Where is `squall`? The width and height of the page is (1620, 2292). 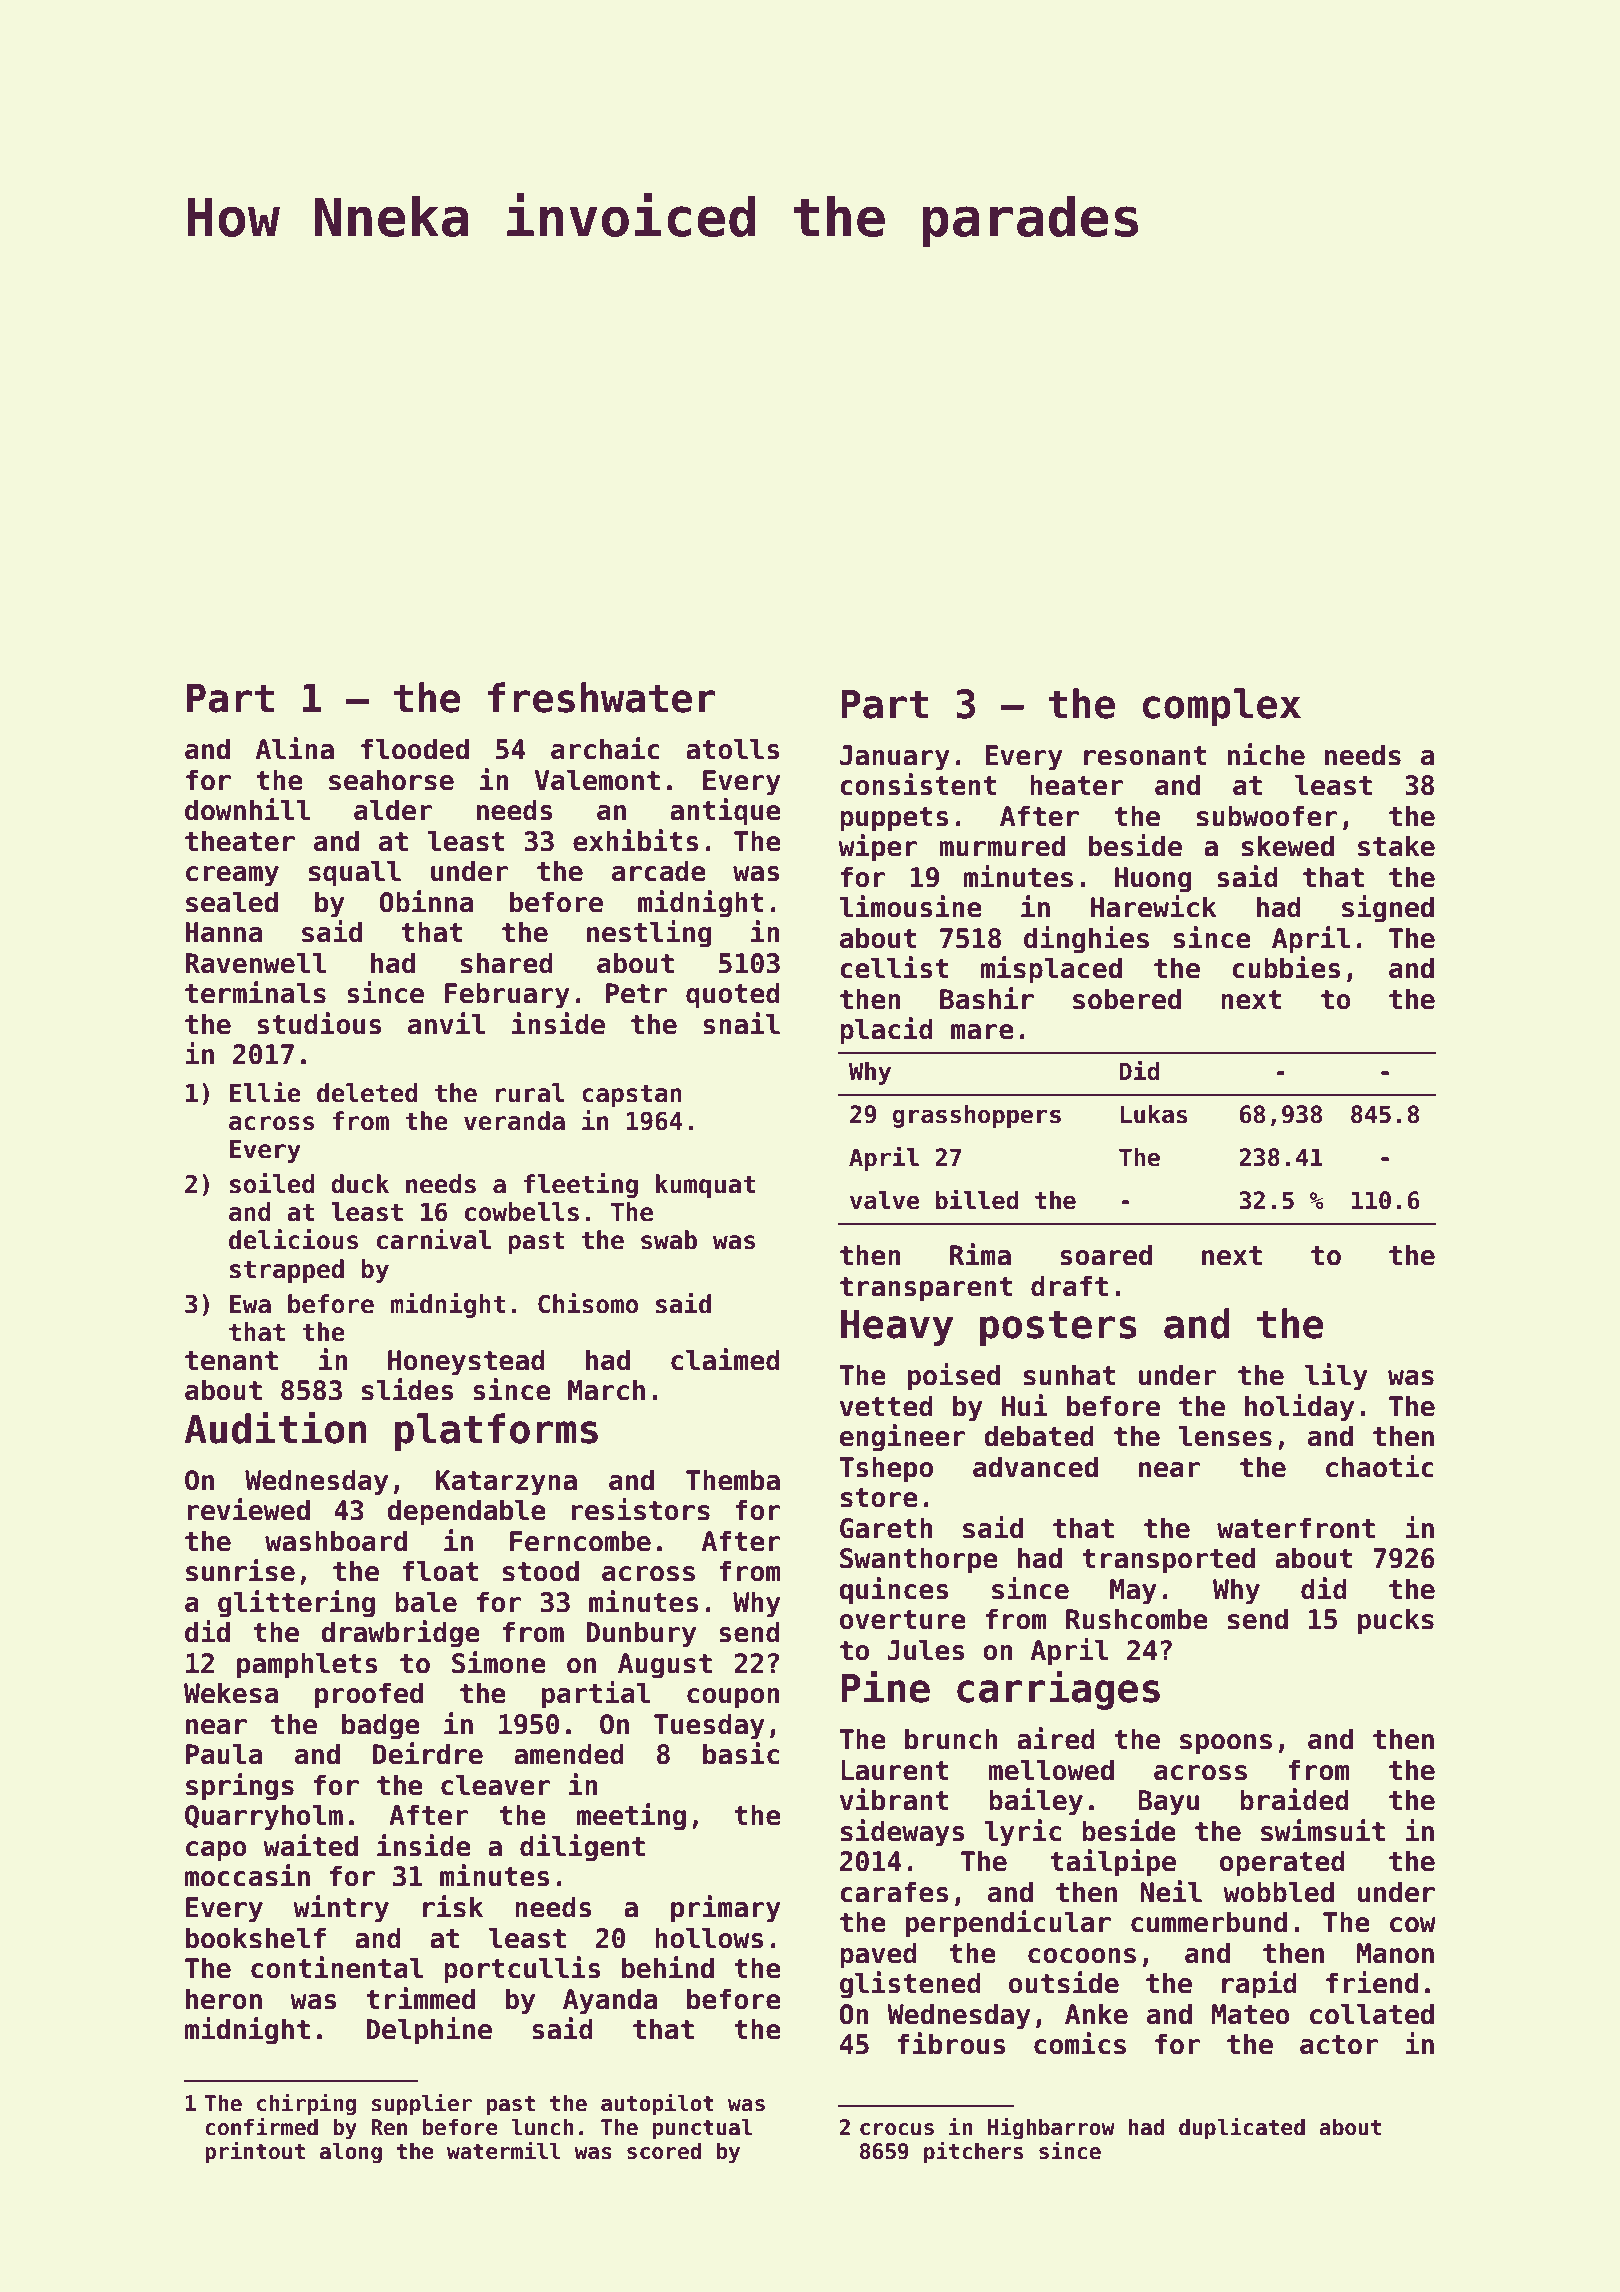 squall is located at coordinates (355, 873).
